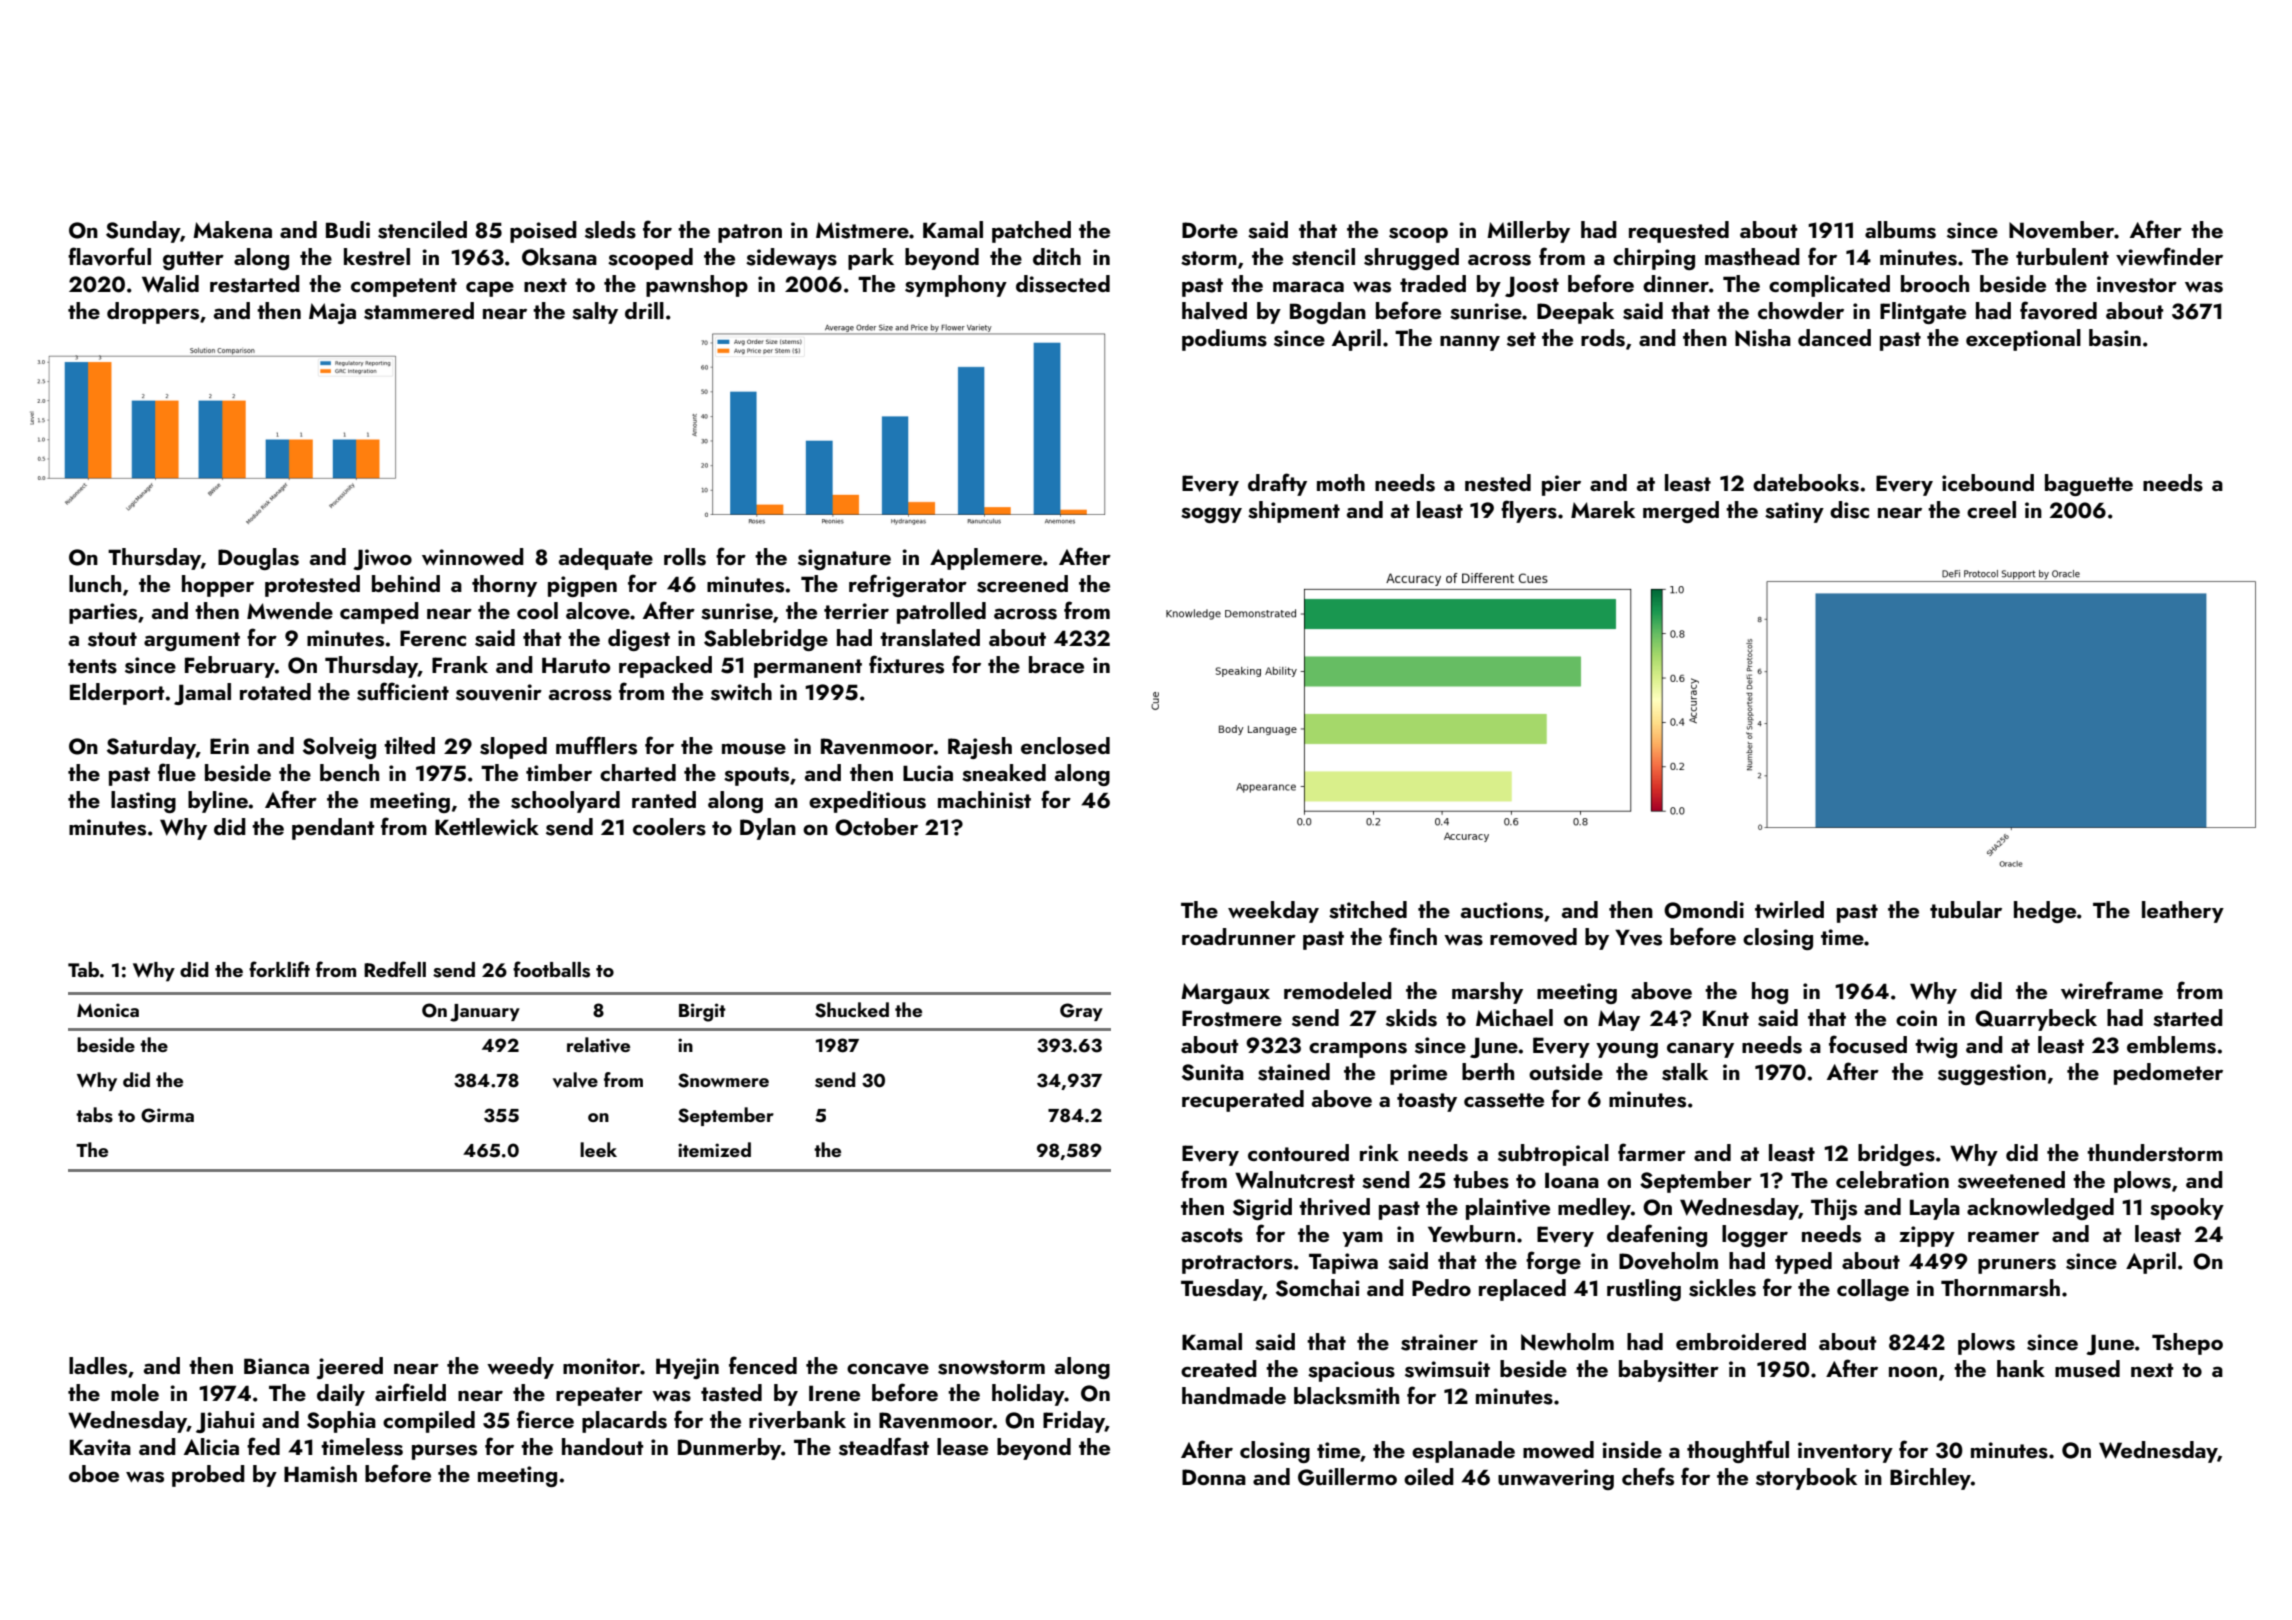 The width and height of the screenshot is (2292, 1620). I want to click on Monica, so click(108, 1010).
